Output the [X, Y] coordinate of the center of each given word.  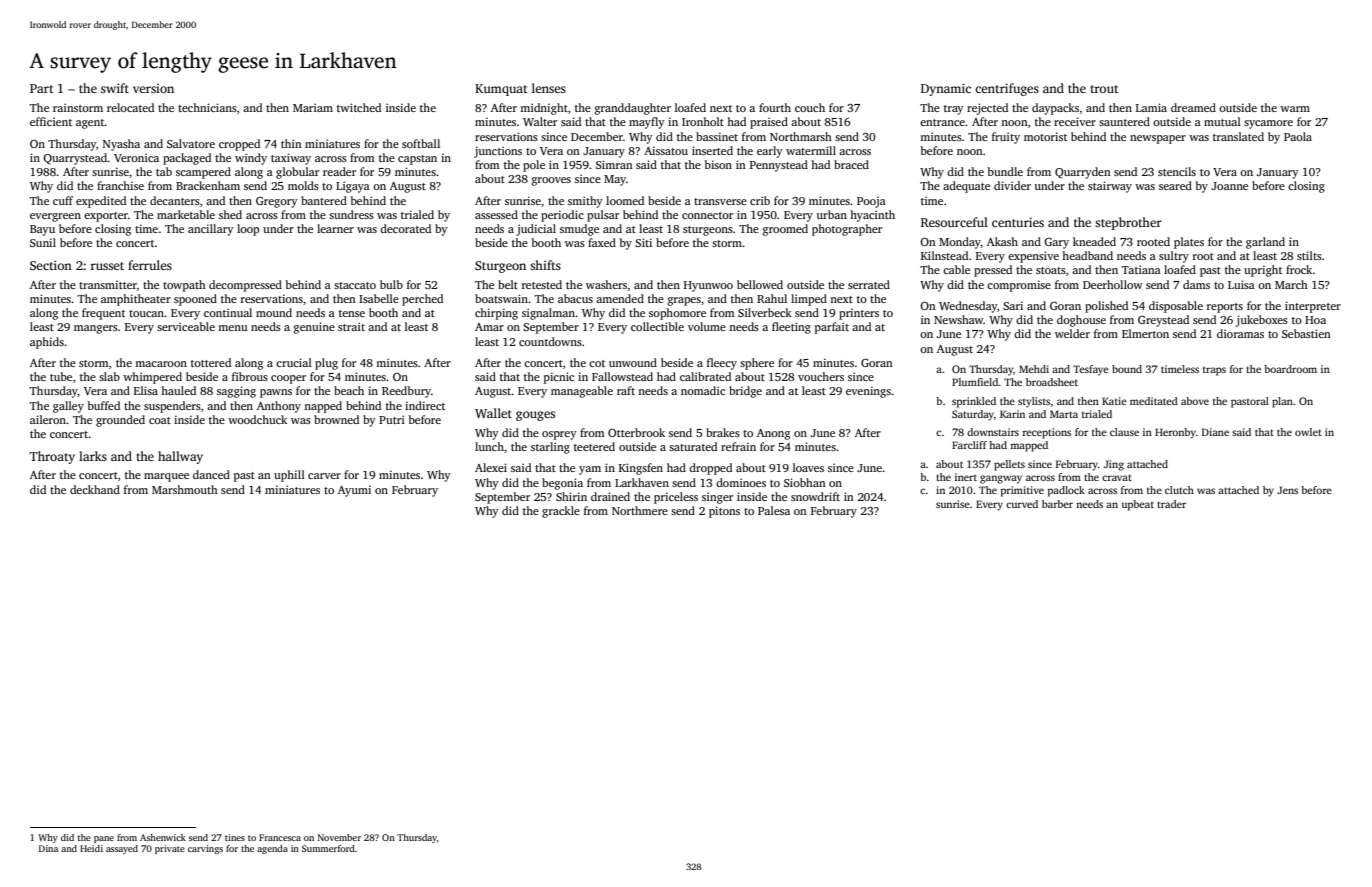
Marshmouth [185, 489]
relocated [130, 107]
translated [1238, 136]
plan [1282, 402]
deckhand [95, 489]
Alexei [491, 467]
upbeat [1138, 505]
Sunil [43, 242]
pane [104, 839]
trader [1171, 504]
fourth [775, 107]
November [339, 837]
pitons [724, 512]
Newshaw [959, 319]
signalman [548, 314]
